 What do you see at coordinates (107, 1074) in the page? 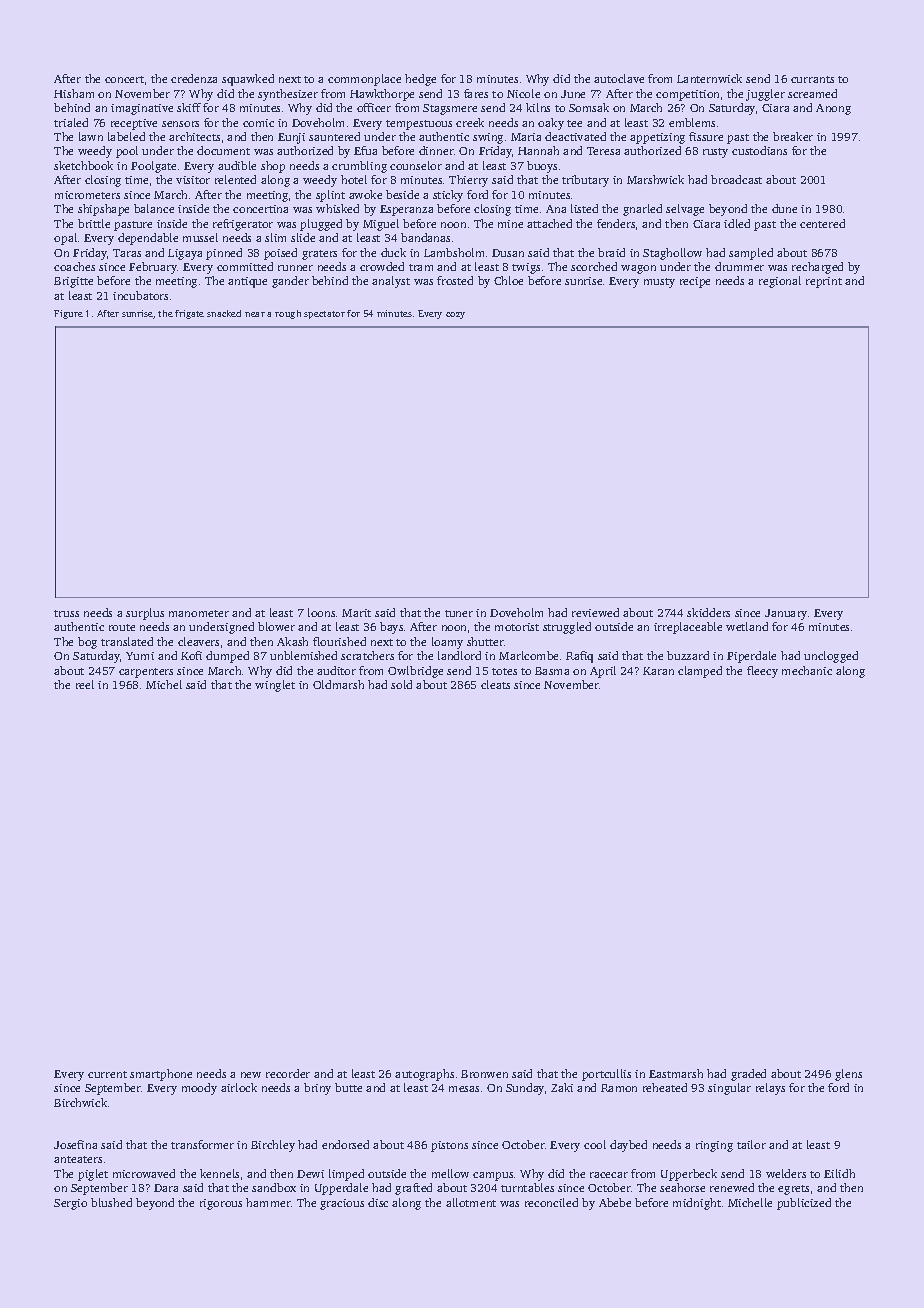
I see `current` at bounding box center [107, 1074].
